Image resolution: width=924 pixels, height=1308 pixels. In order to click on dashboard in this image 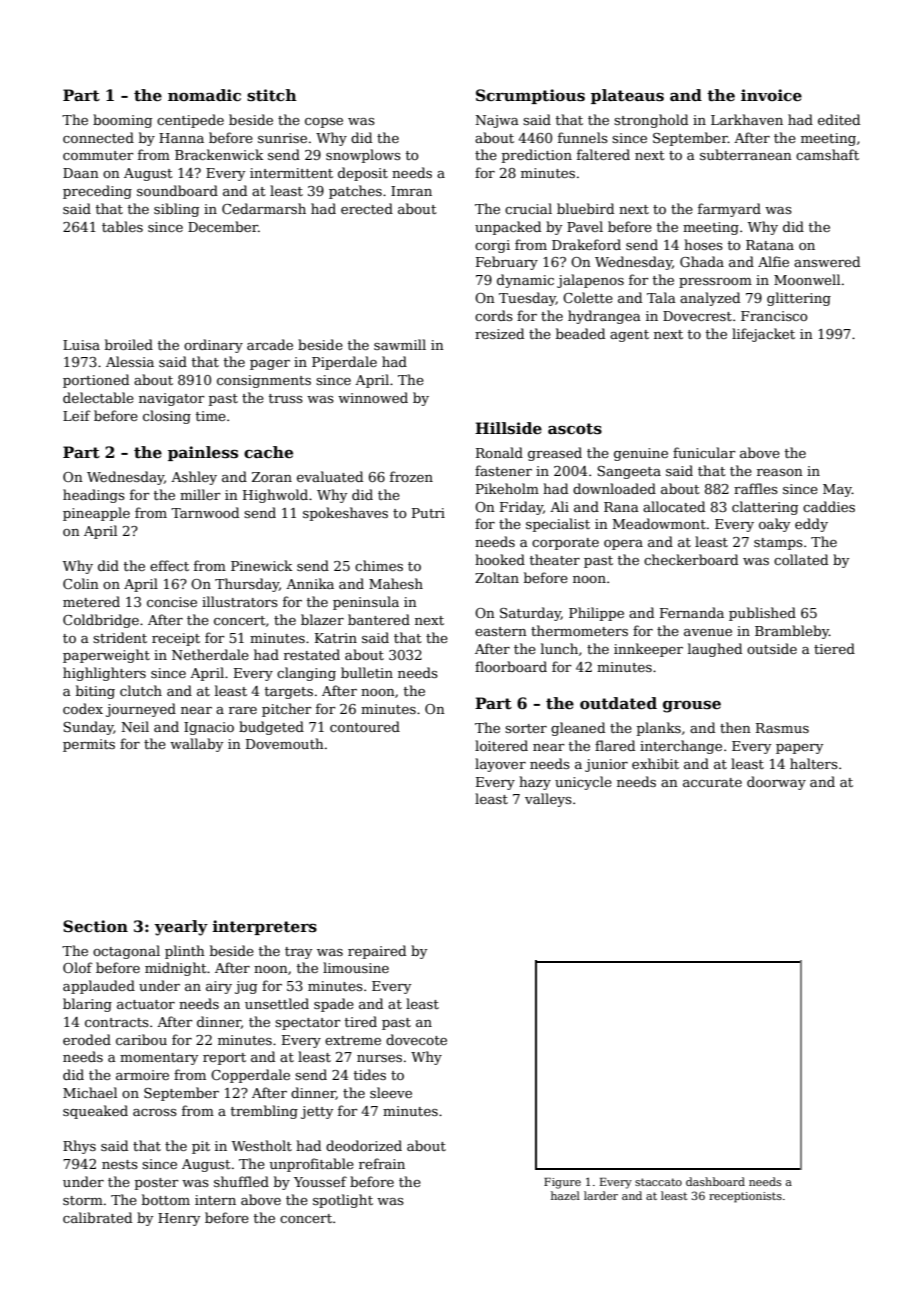, I will do `click(715, 1181)`.
